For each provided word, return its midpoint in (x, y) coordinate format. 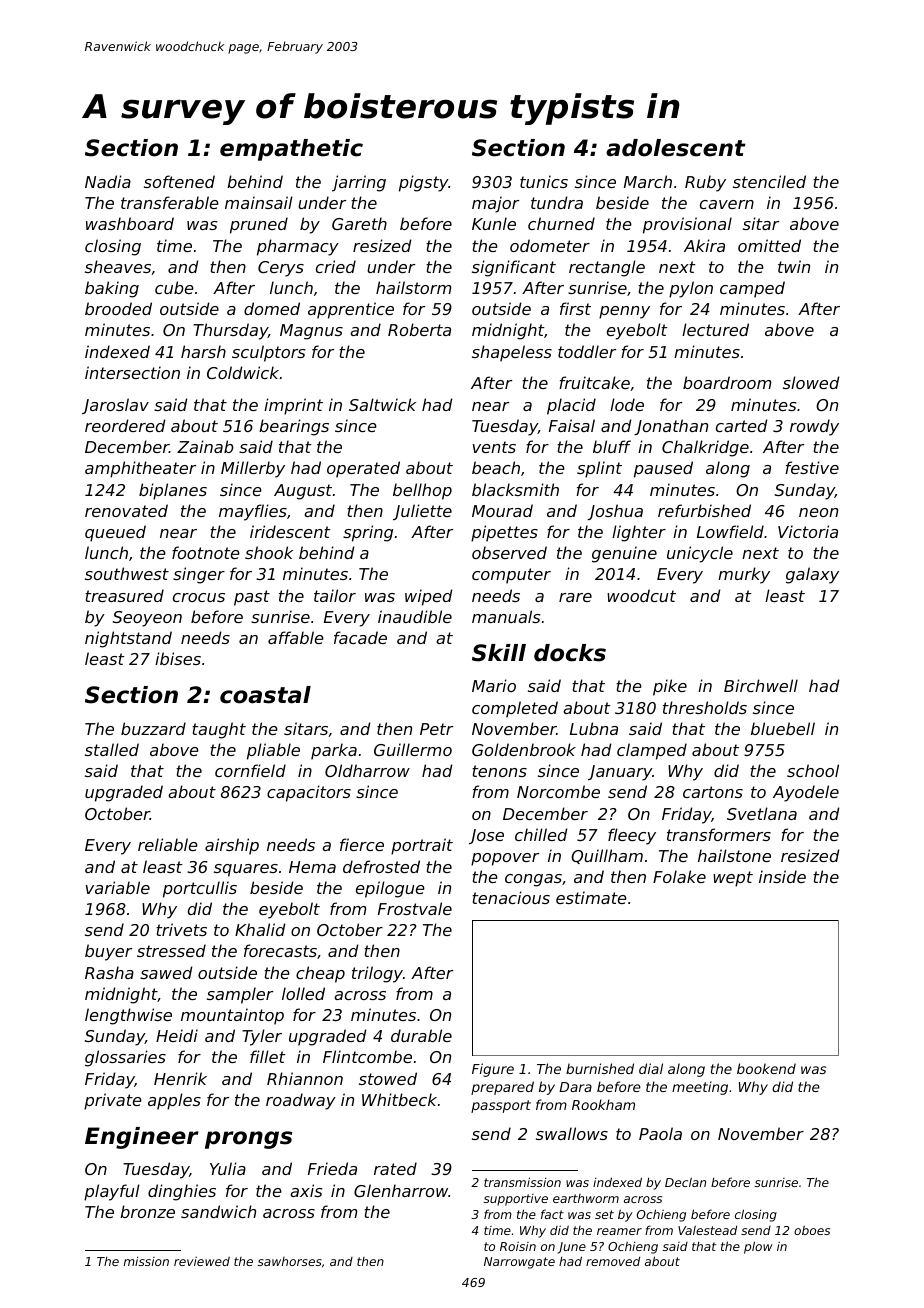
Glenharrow (401, 1190)
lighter (639, 533)
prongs (248, 1140)
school (813, 770)
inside (782, 876)
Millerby (253, 469)
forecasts (280, 950)
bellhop (422, 491)
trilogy (377, 974)
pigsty (424, 183)
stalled (112, 749)
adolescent (676, 148)
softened (179, 181)
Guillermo (413, 749)
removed (613, 1261)
